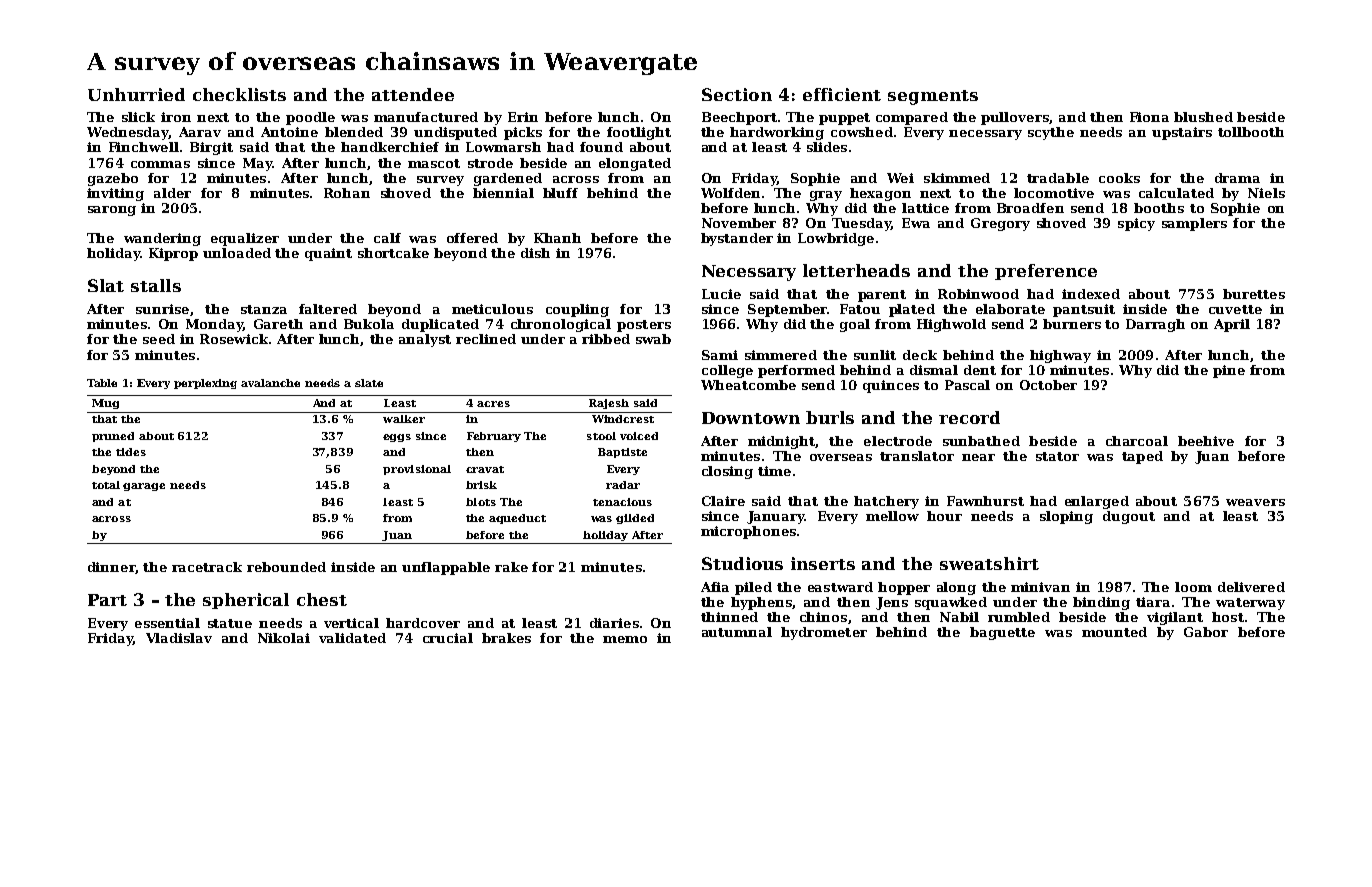 This document has height=887, width=1372. Describe the element at coordinates (179, 638) in the document. I see `Vladislav` at that location.
